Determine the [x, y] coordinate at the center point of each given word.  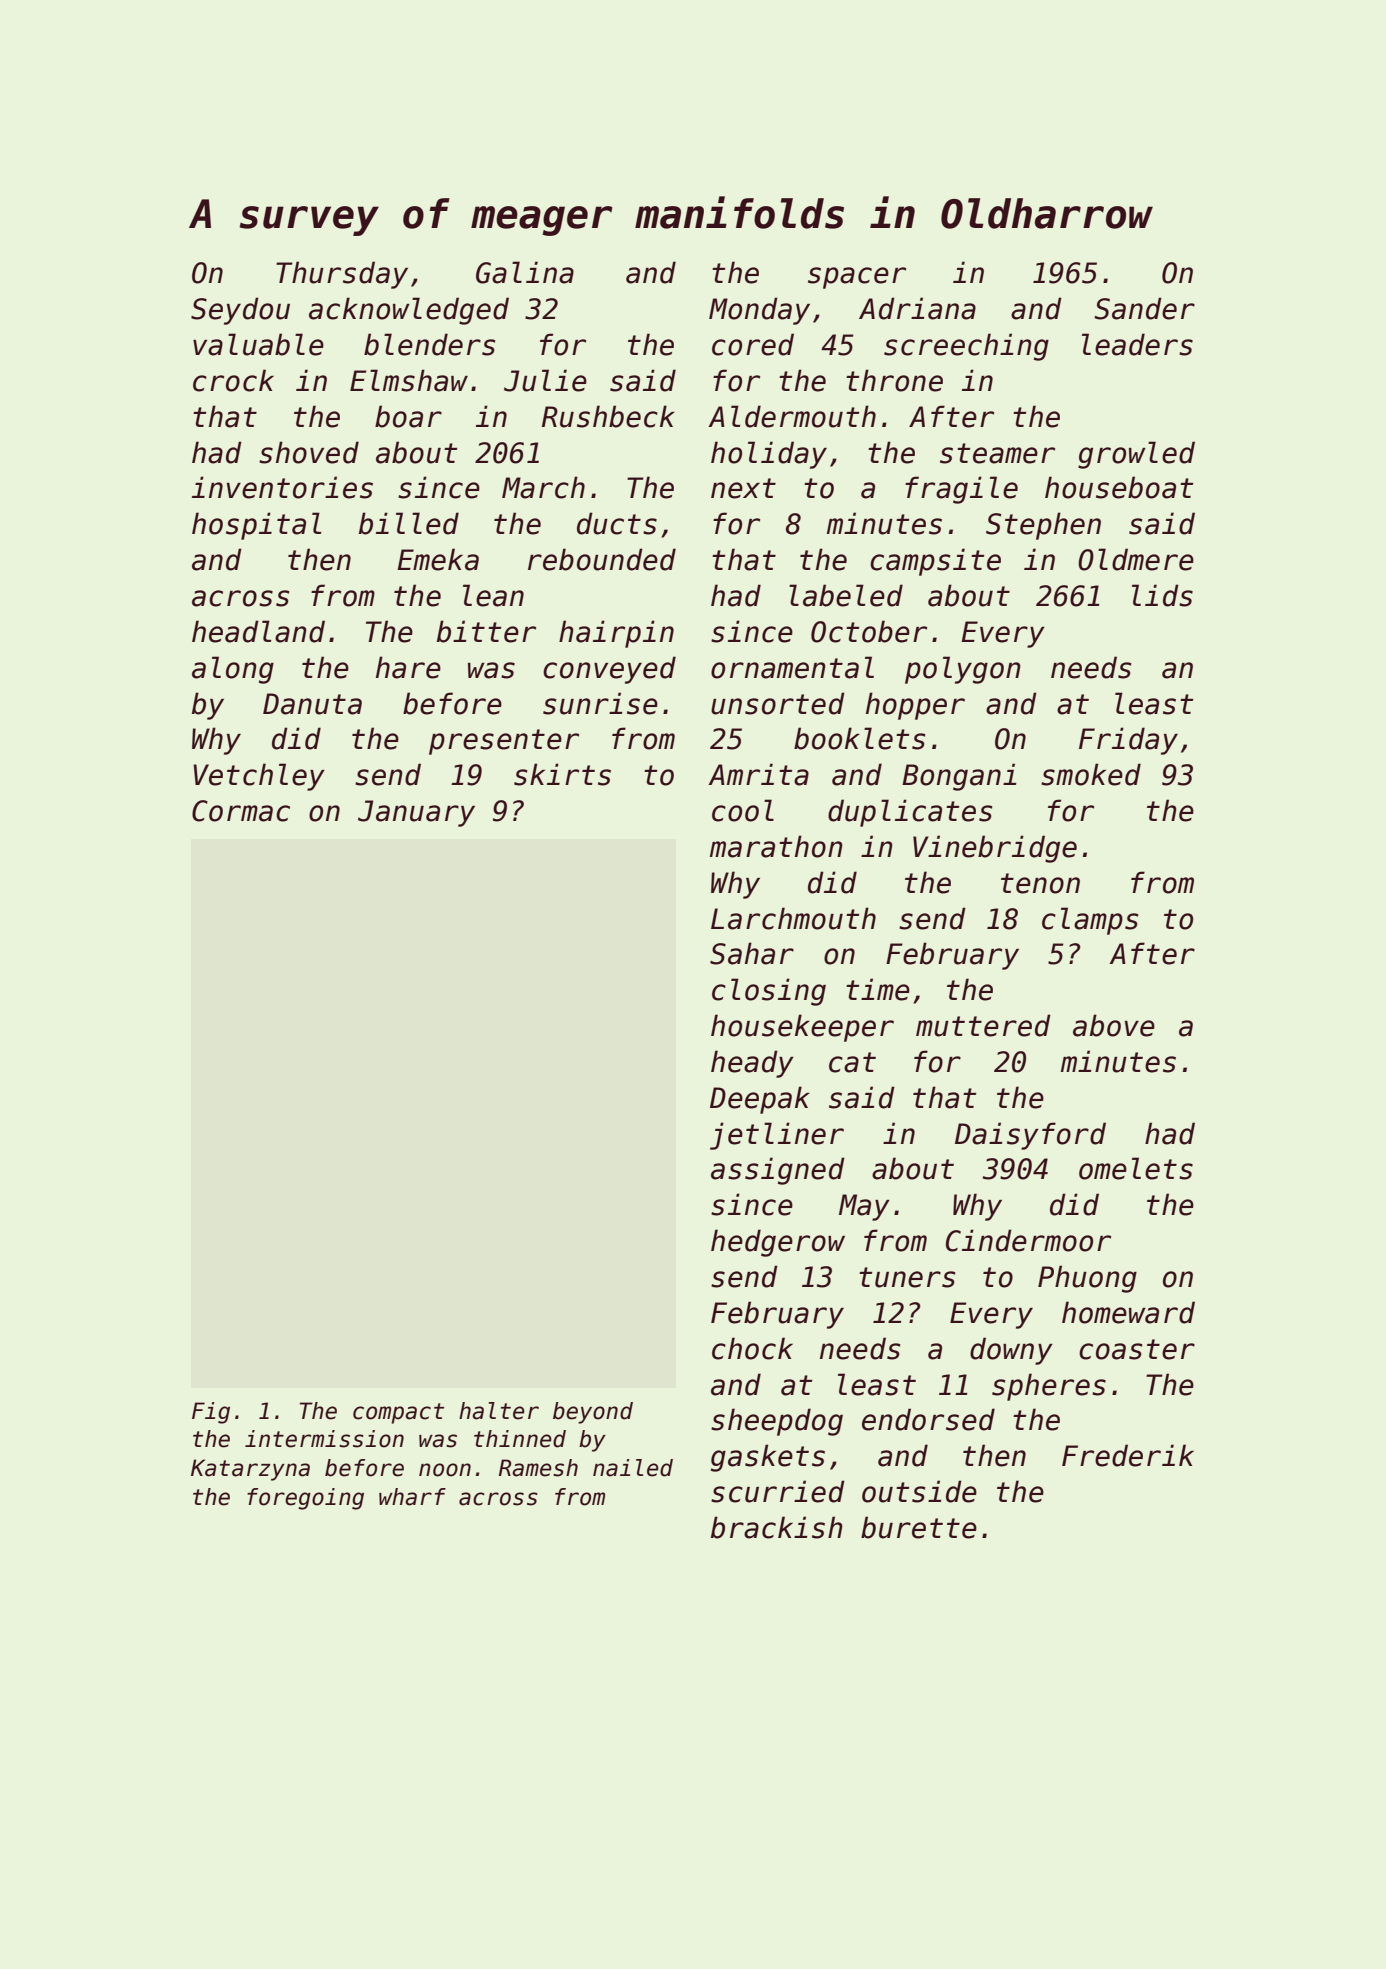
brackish [777, 1527]
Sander [1144, 308]
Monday [759, 311]
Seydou [240, 311]
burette [919, 1527]
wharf [412, 1497]
